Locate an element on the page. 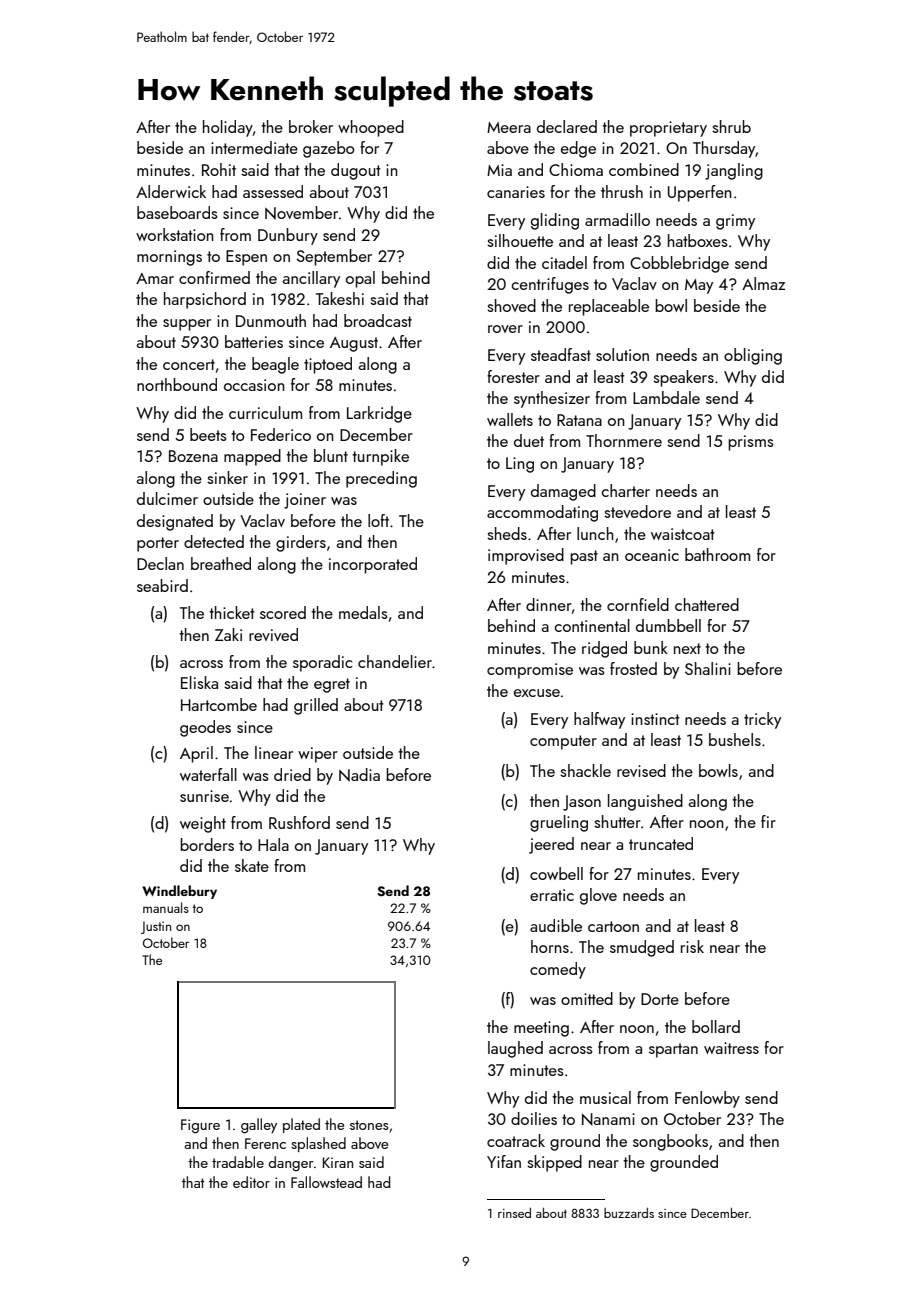 The width and height of the document is (924, 1314). rover is located at coordinates (505, 329).
